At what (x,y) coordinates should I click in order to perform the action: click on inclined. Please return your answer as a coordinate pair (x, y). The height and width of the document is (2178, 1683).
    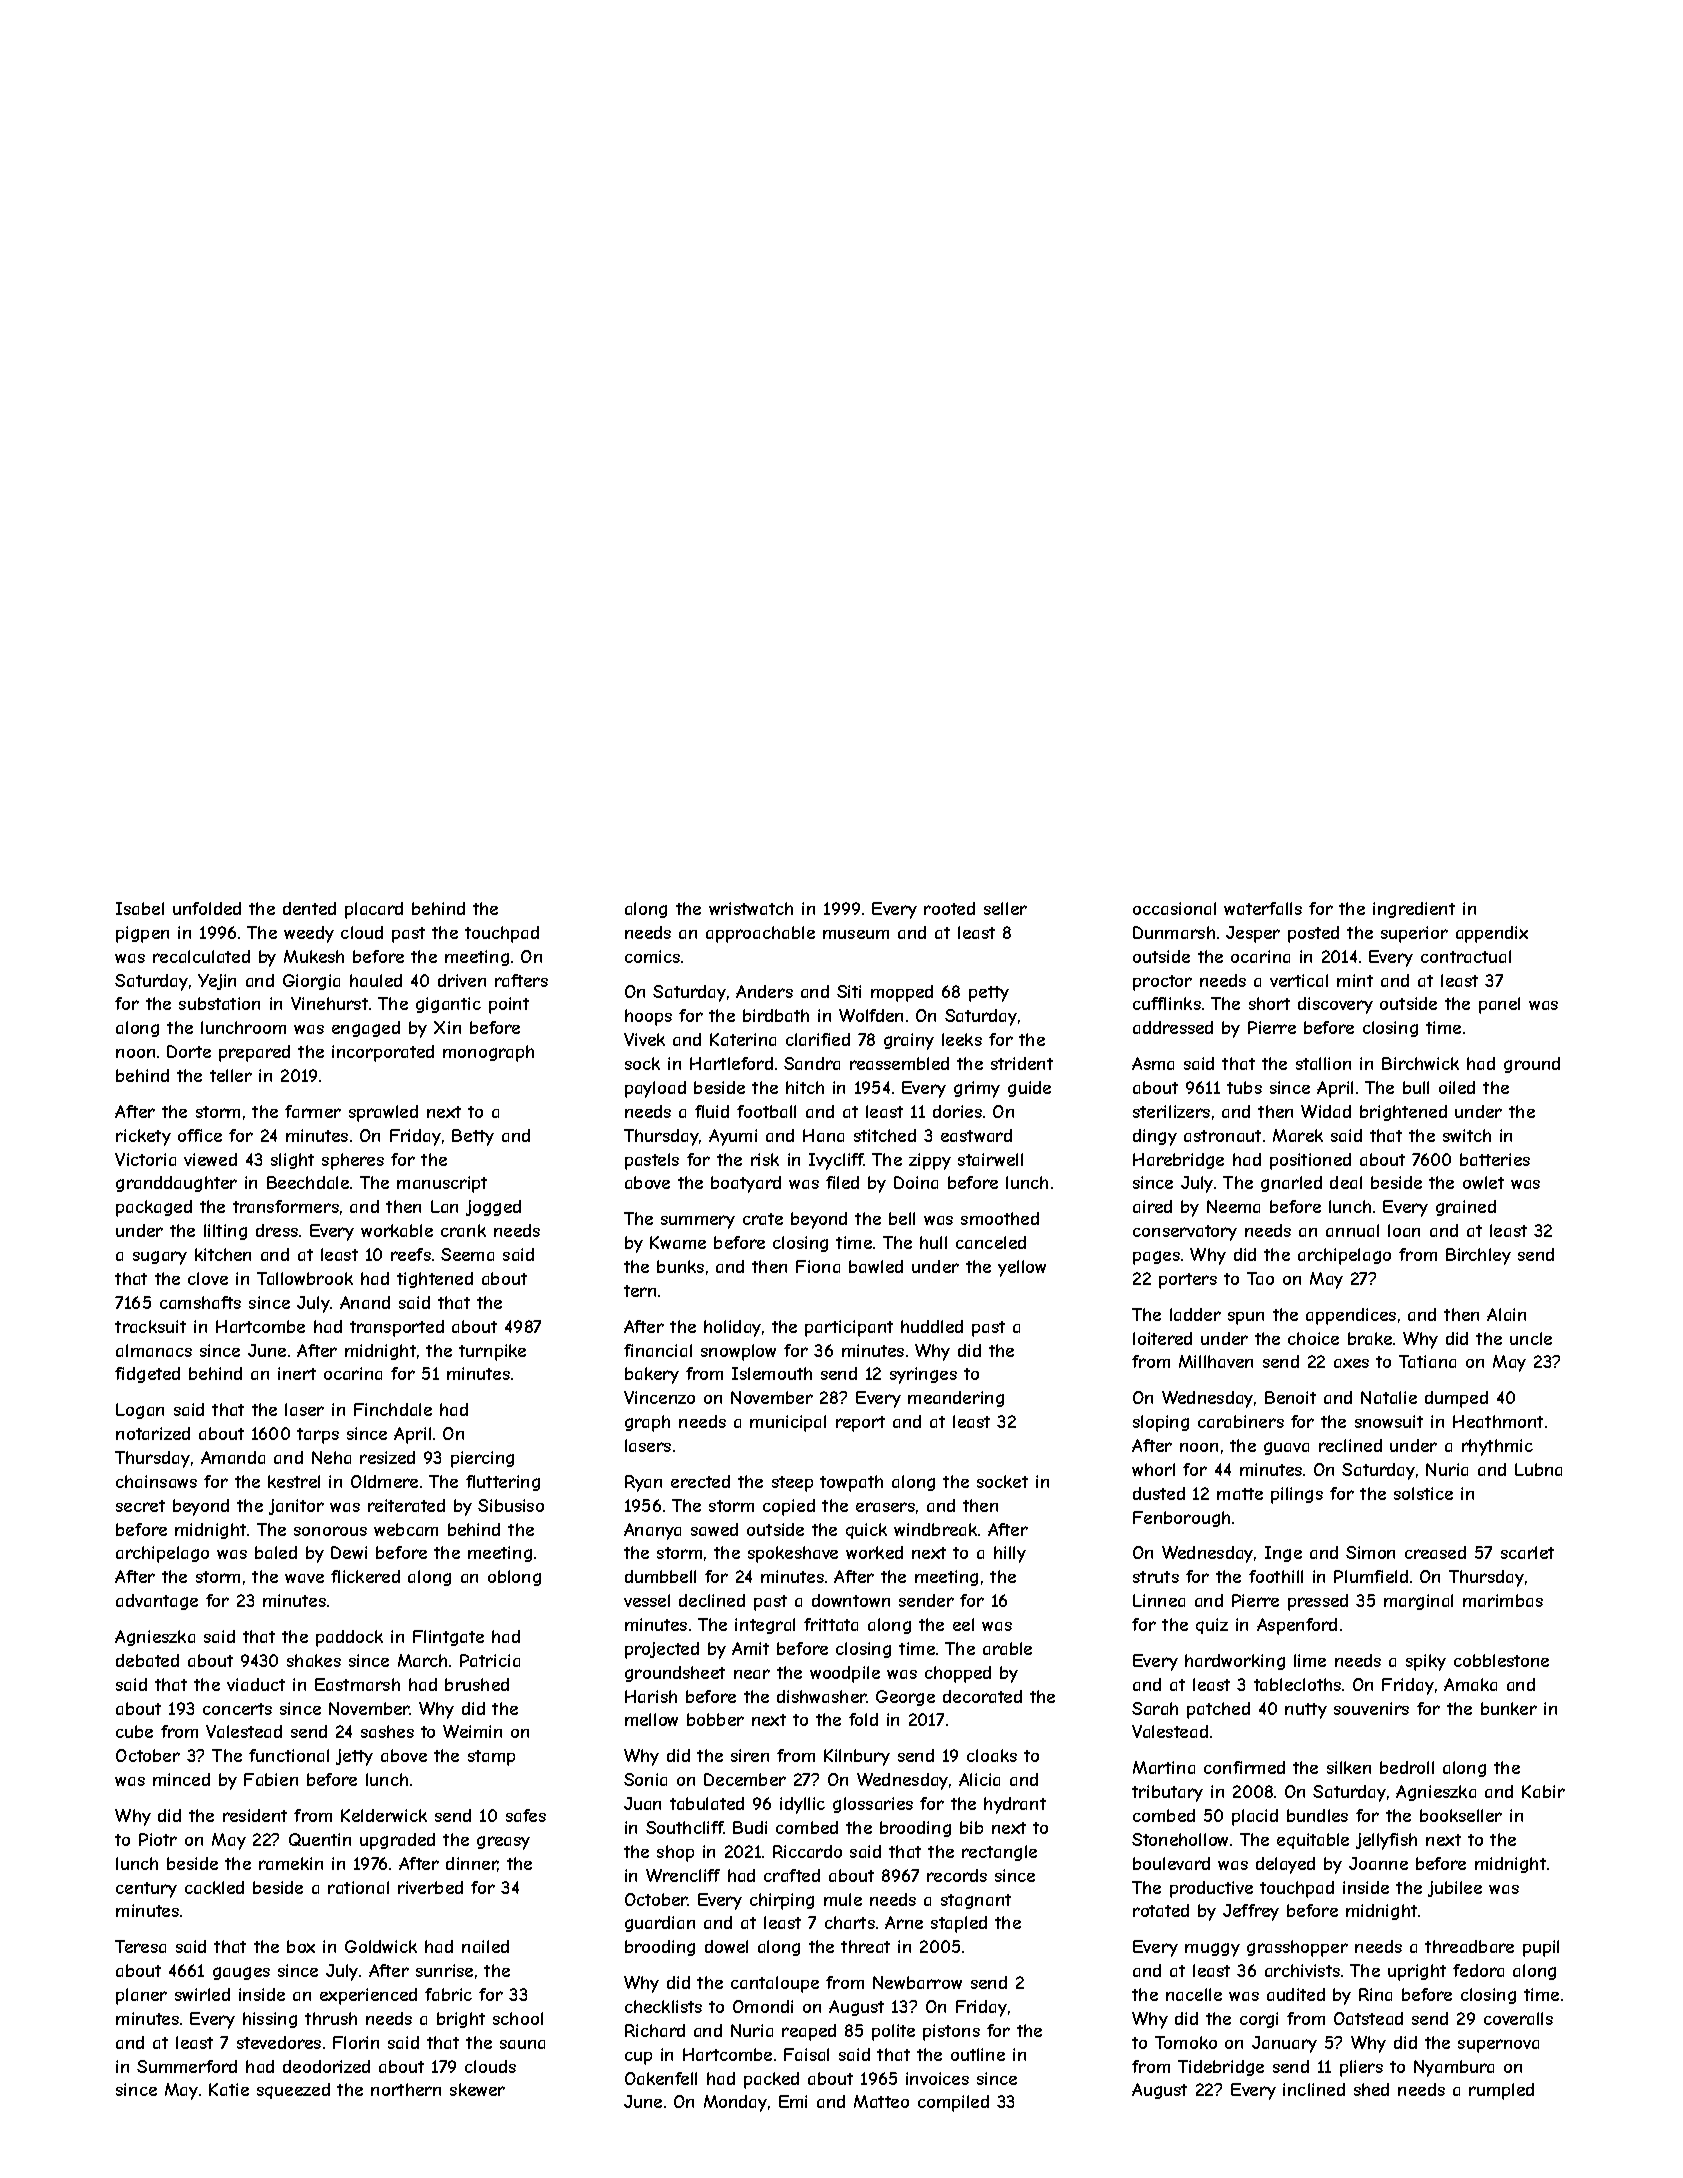
    Looking at the image, I should click on (1314, 2089).
